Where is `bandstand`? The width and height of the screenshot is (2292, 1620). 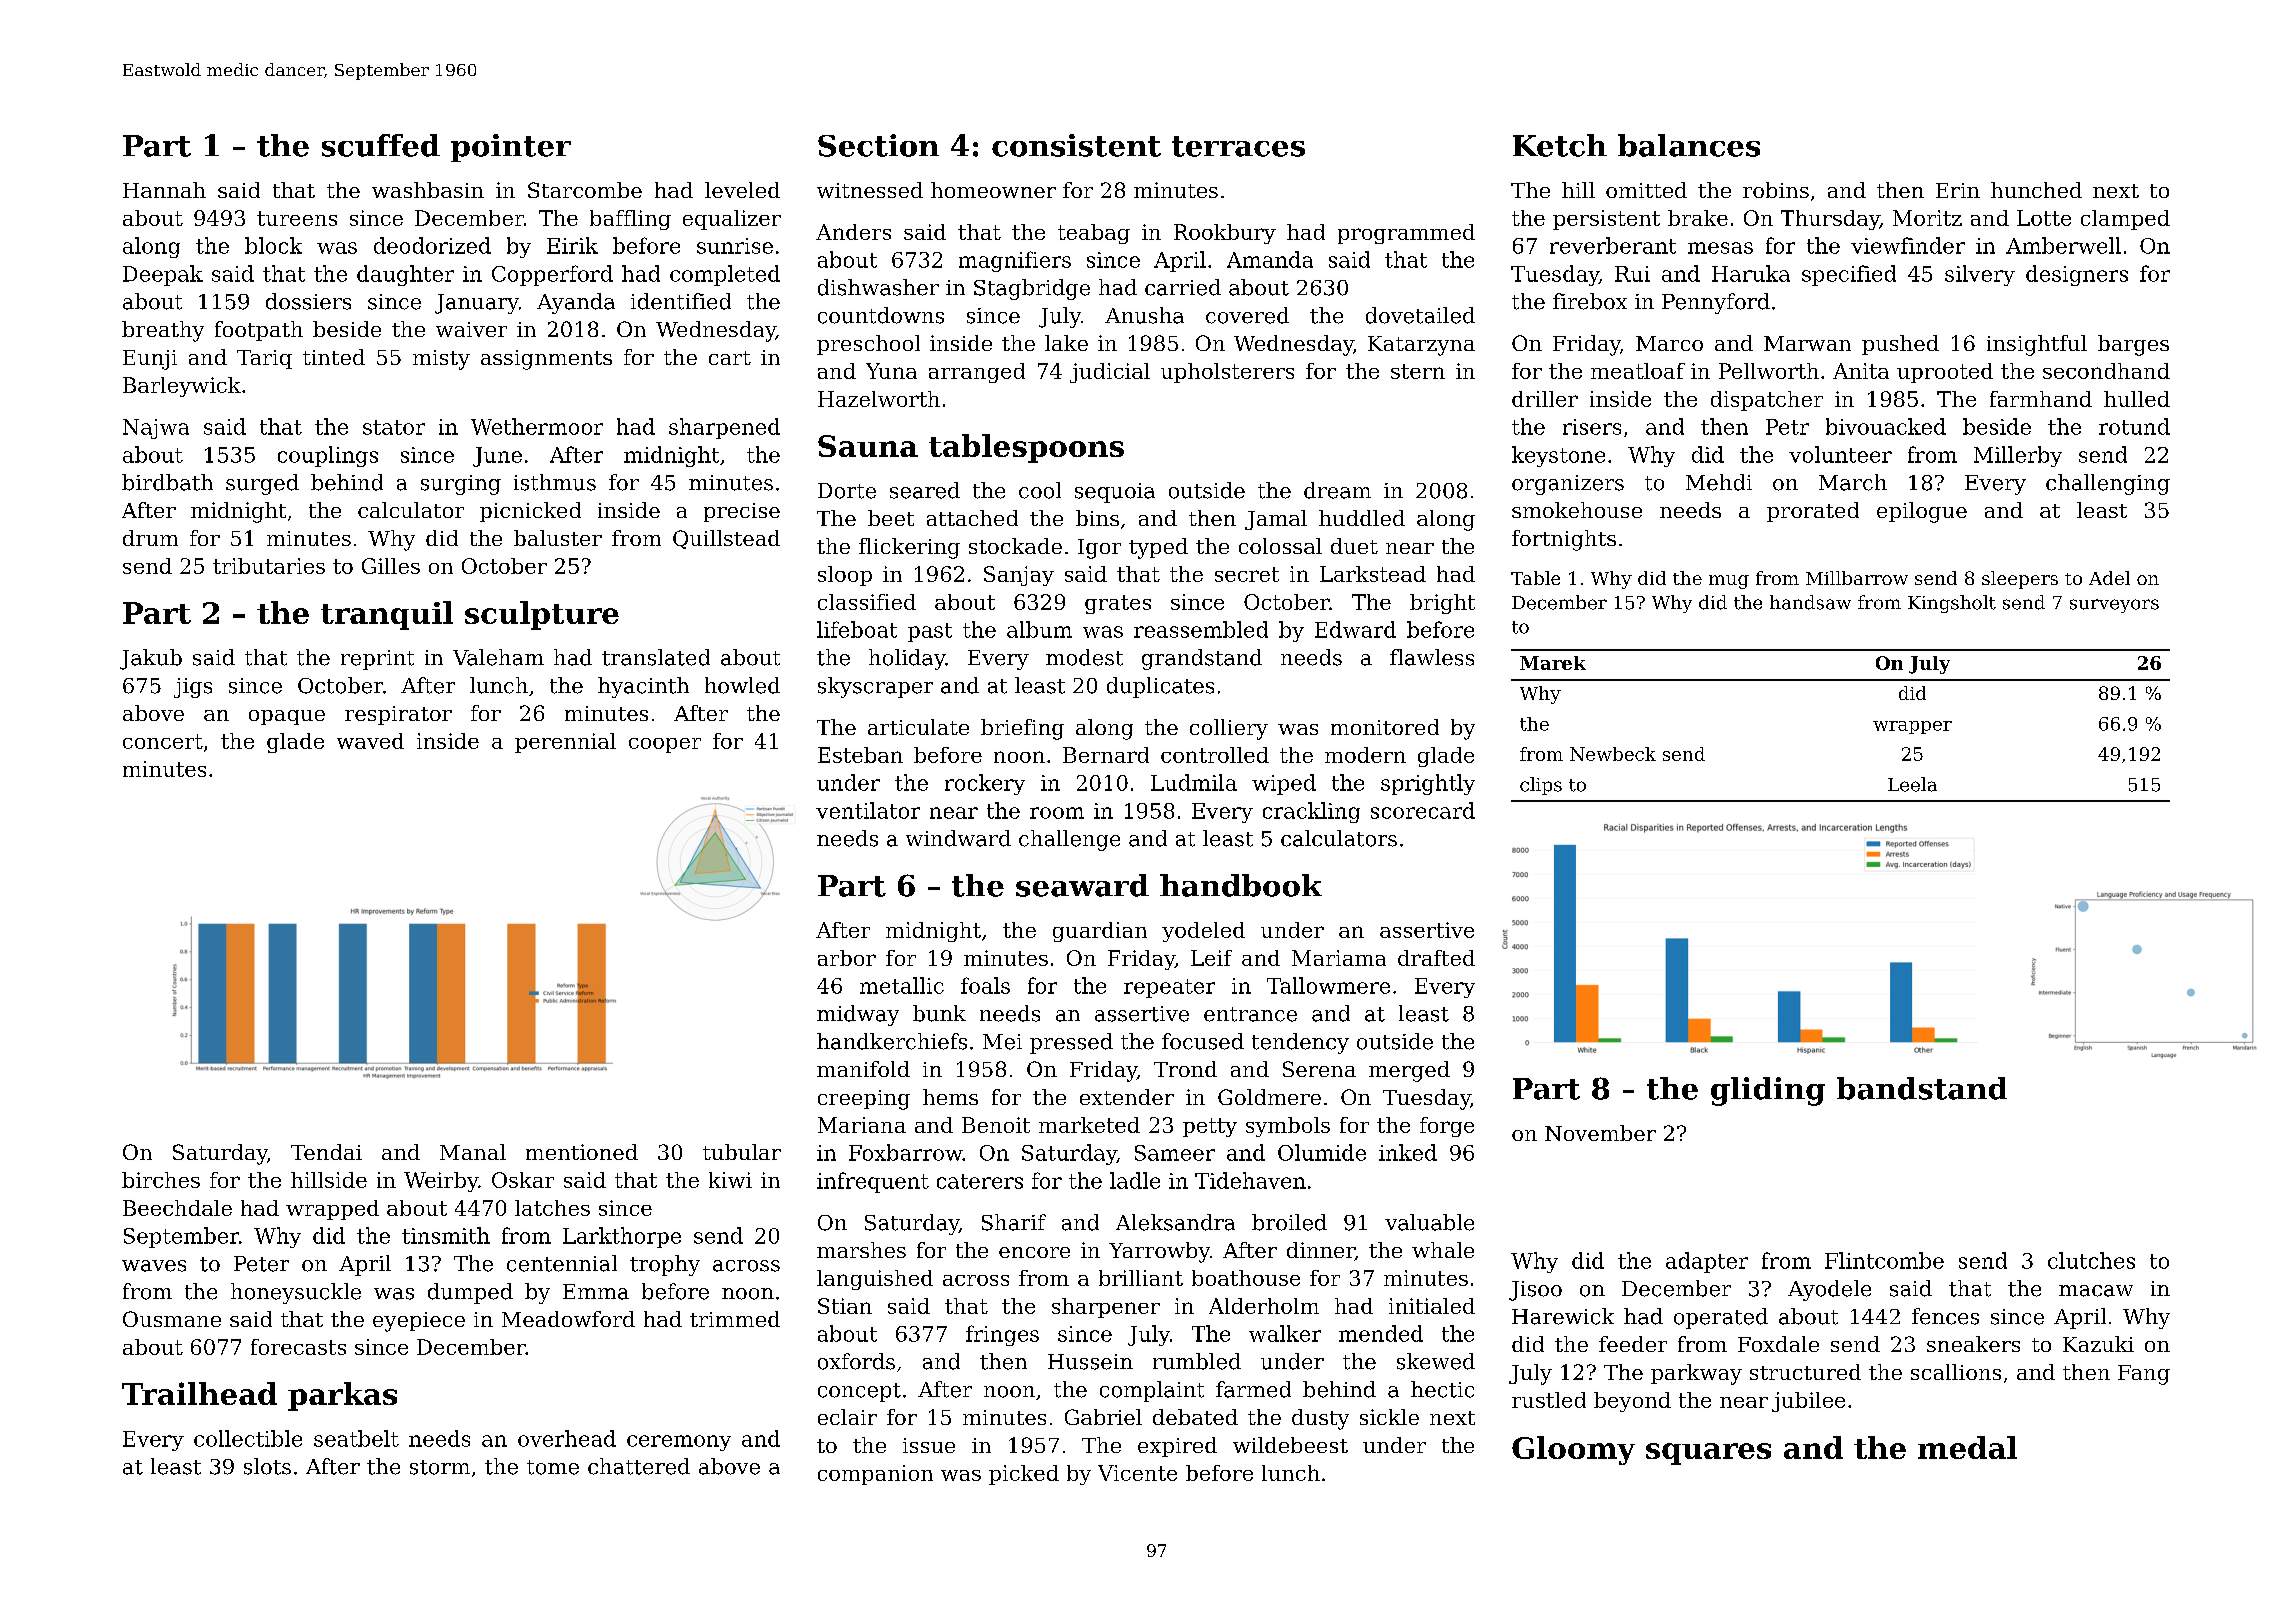
bandstand is located at coordinates (1922, 1088).
